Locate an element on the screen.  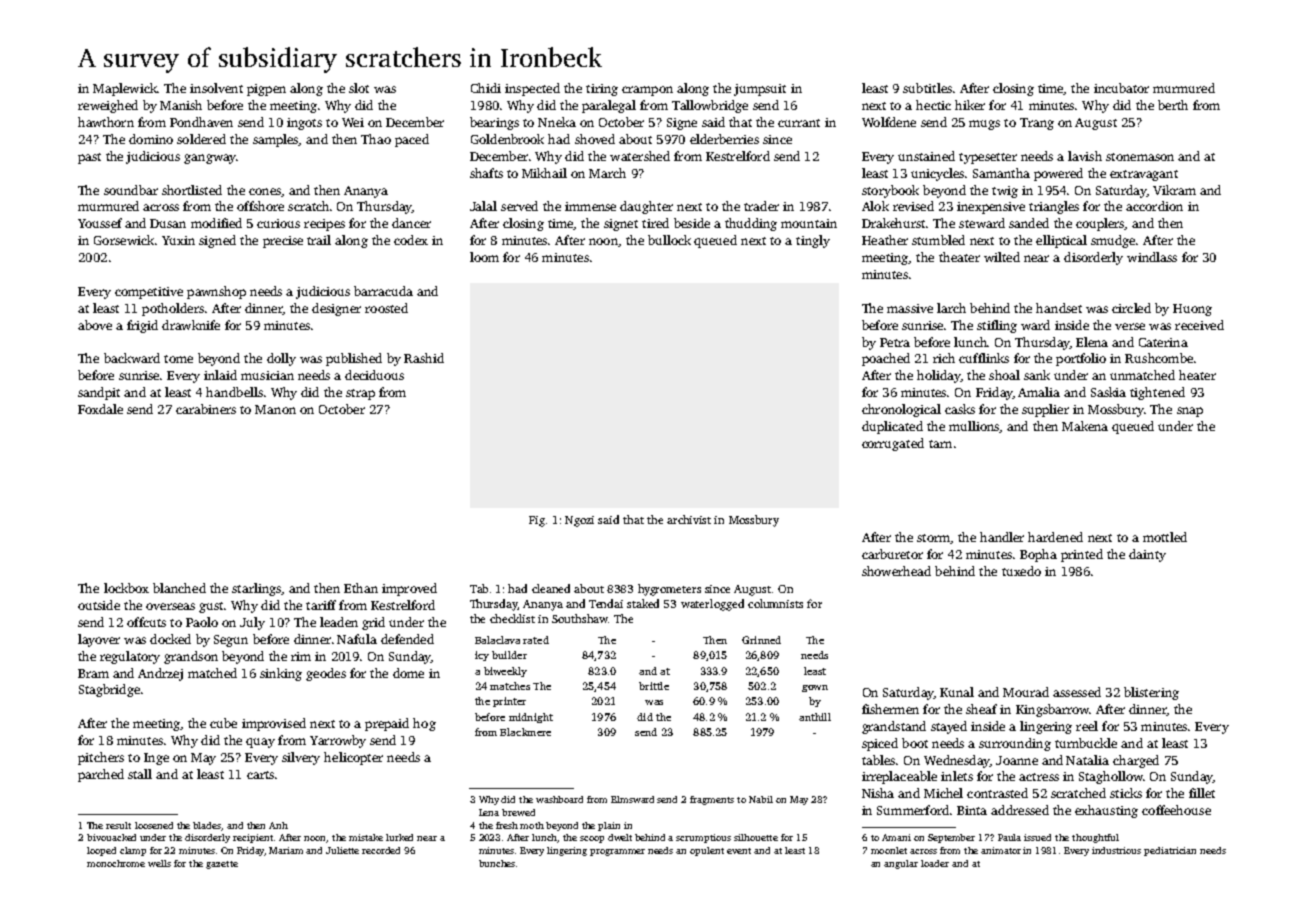
Segun is located at coordinates (231, 641).
